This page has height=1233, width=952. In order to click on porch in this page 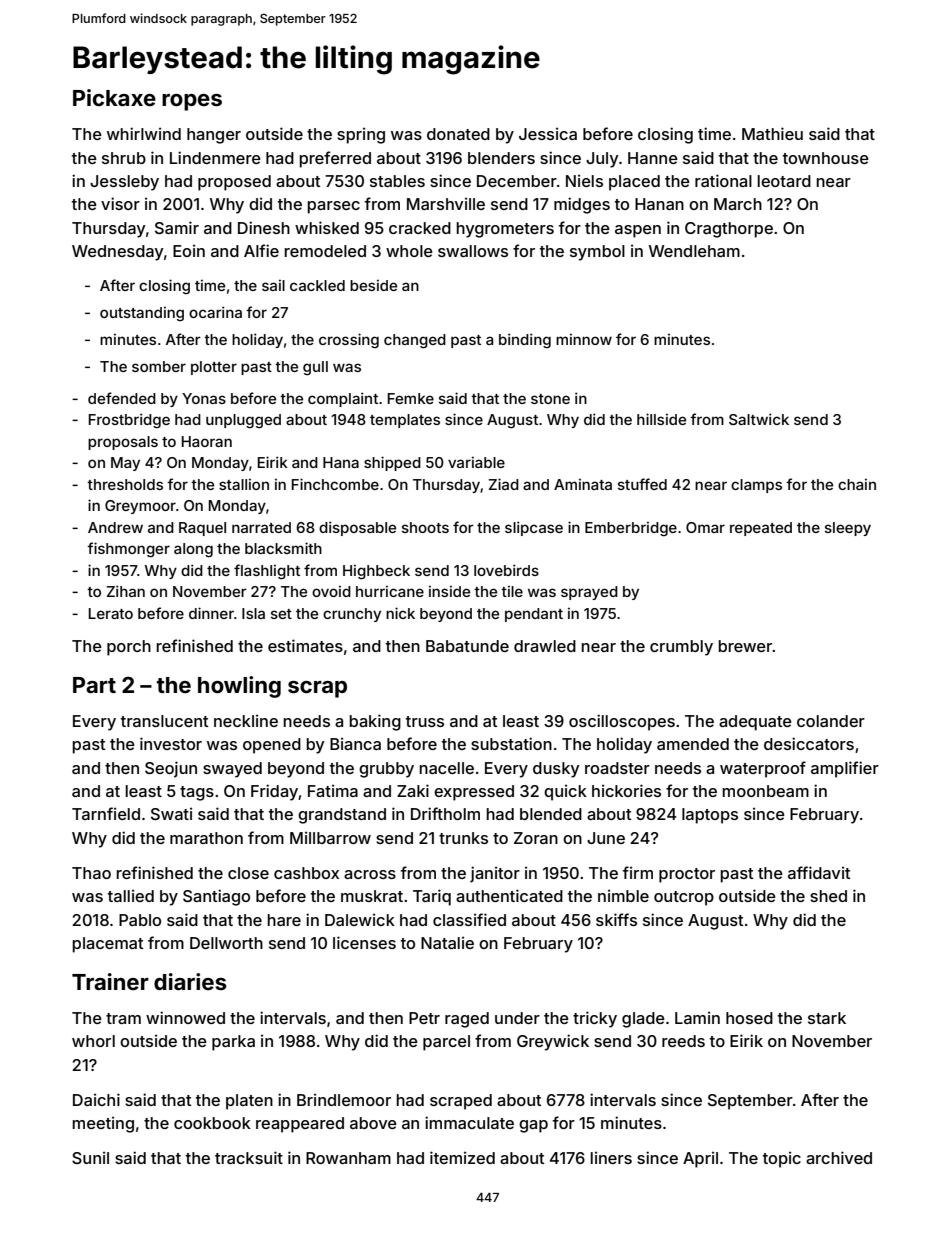, I will do `click(129, 648)`.
